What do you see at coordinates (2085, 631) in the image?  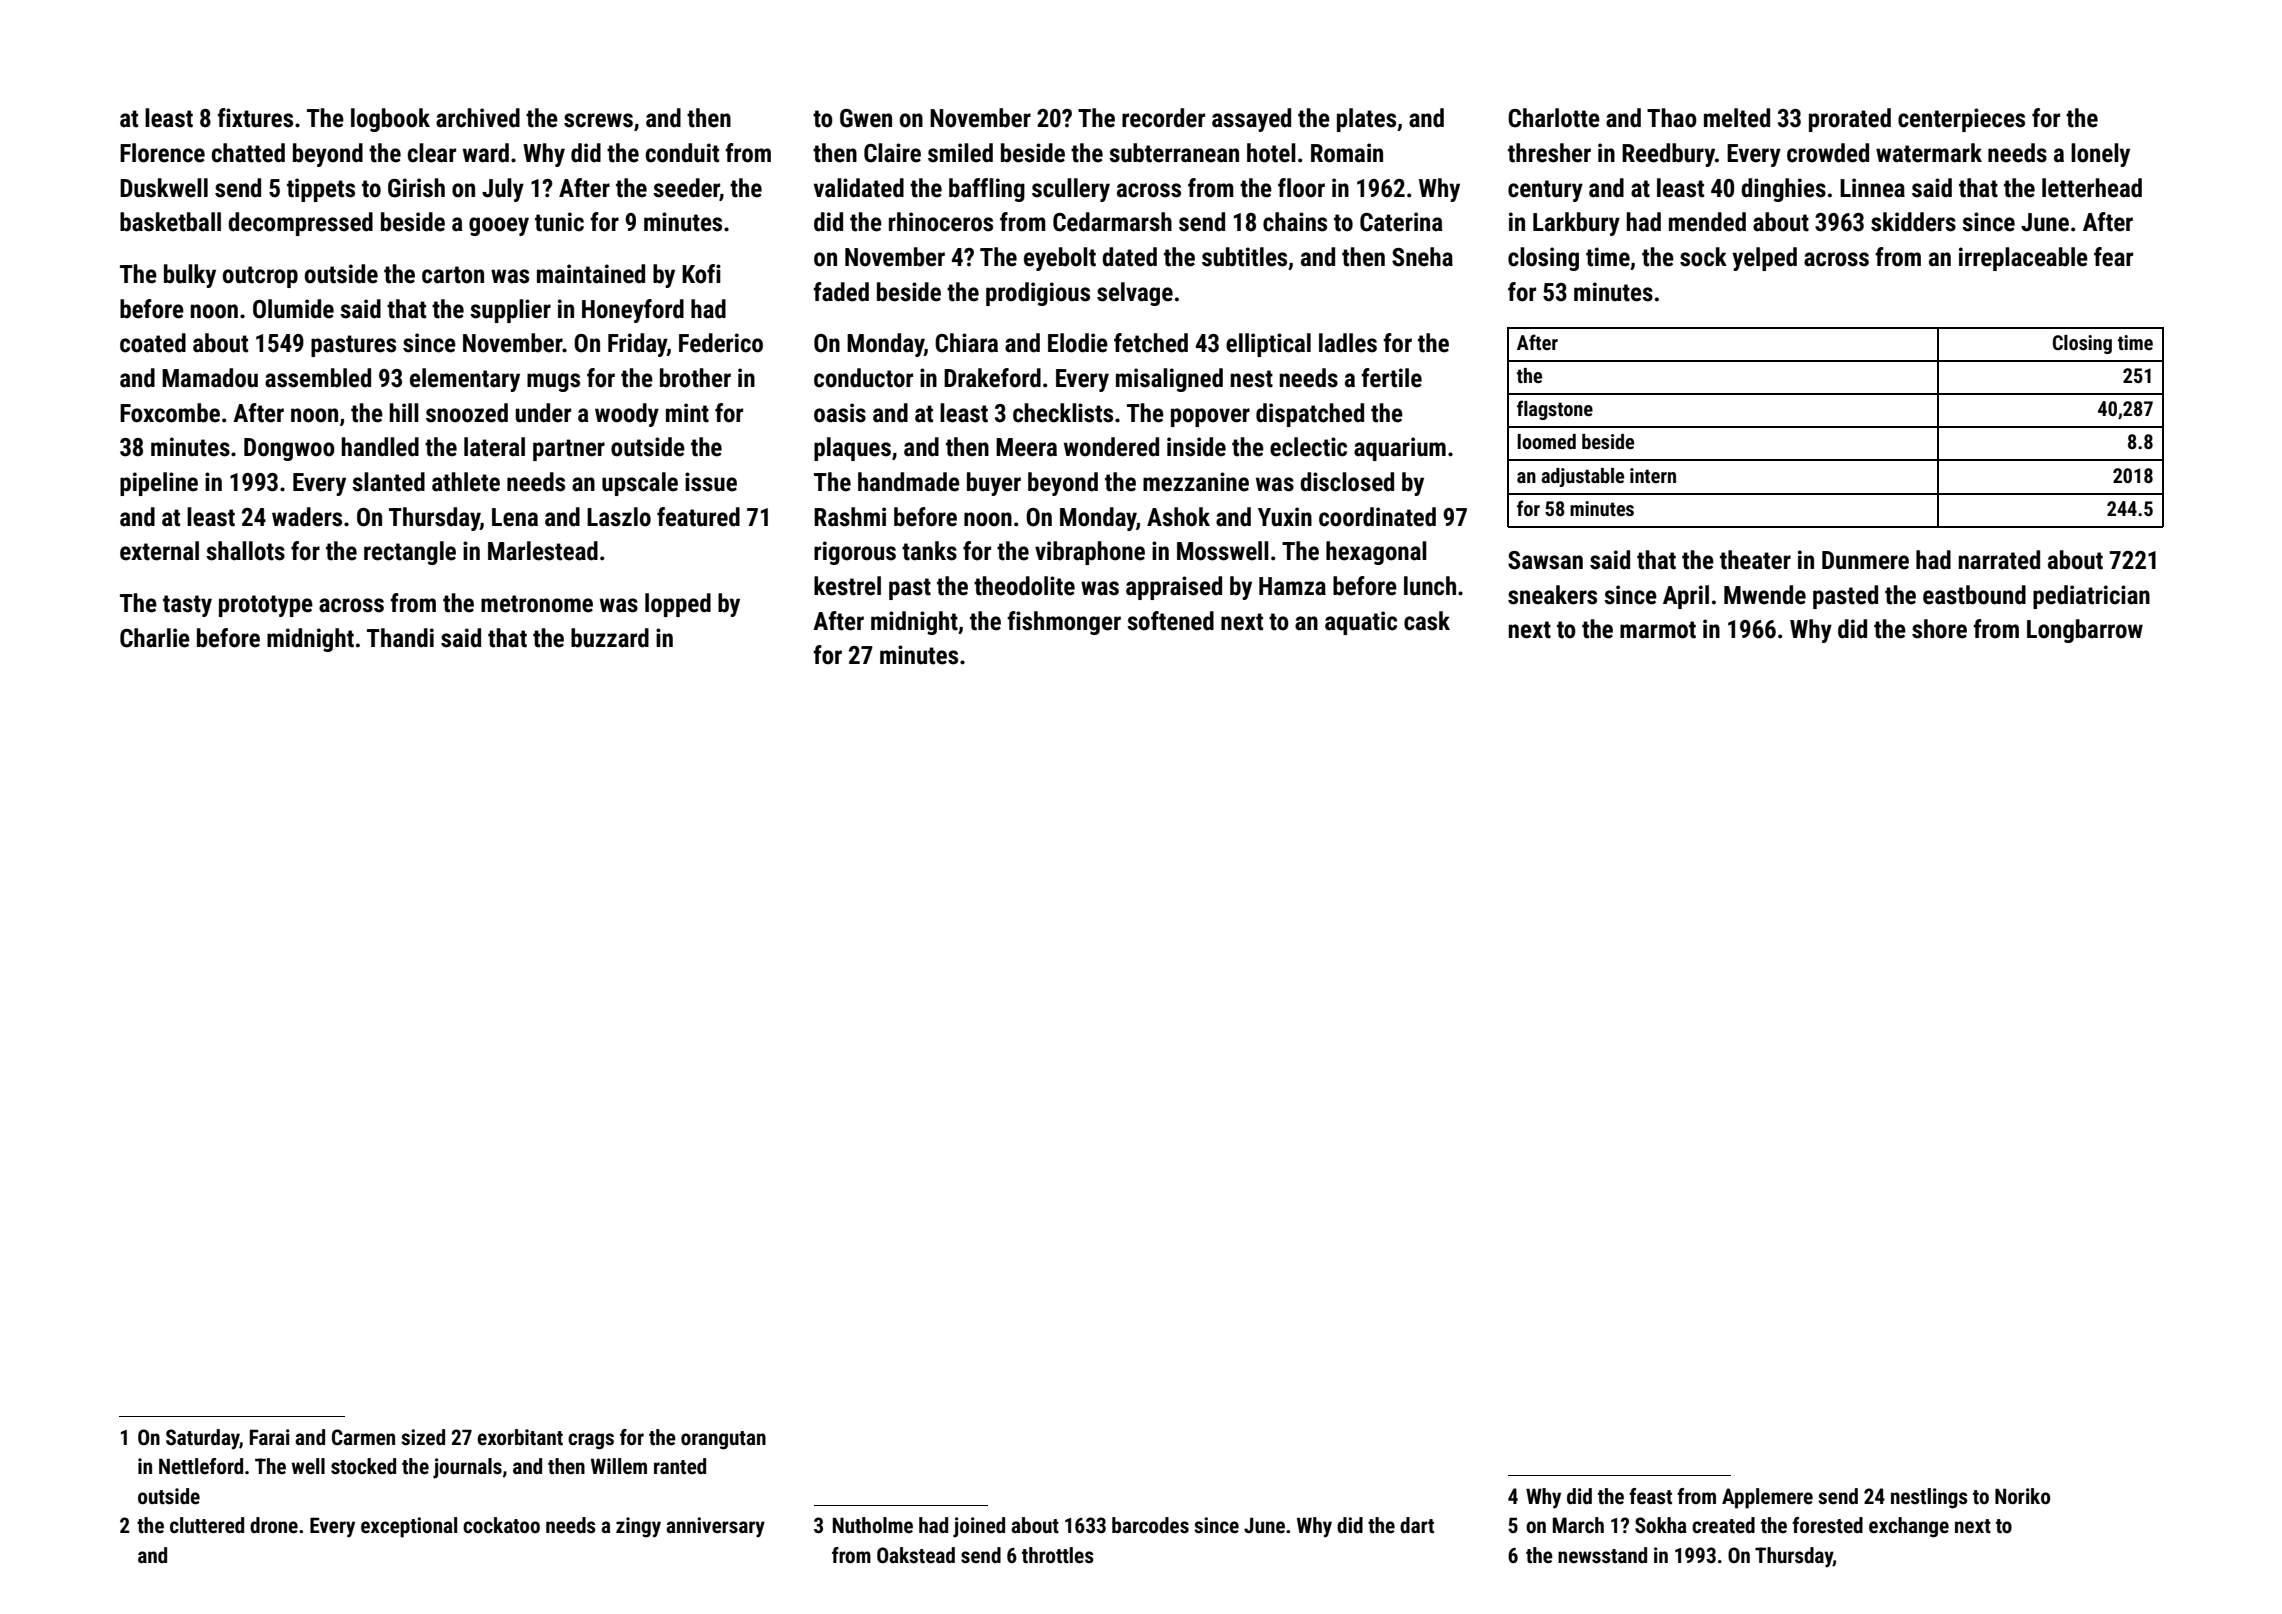 I see `Longbarrow` at bounding box center [2085, 631].
